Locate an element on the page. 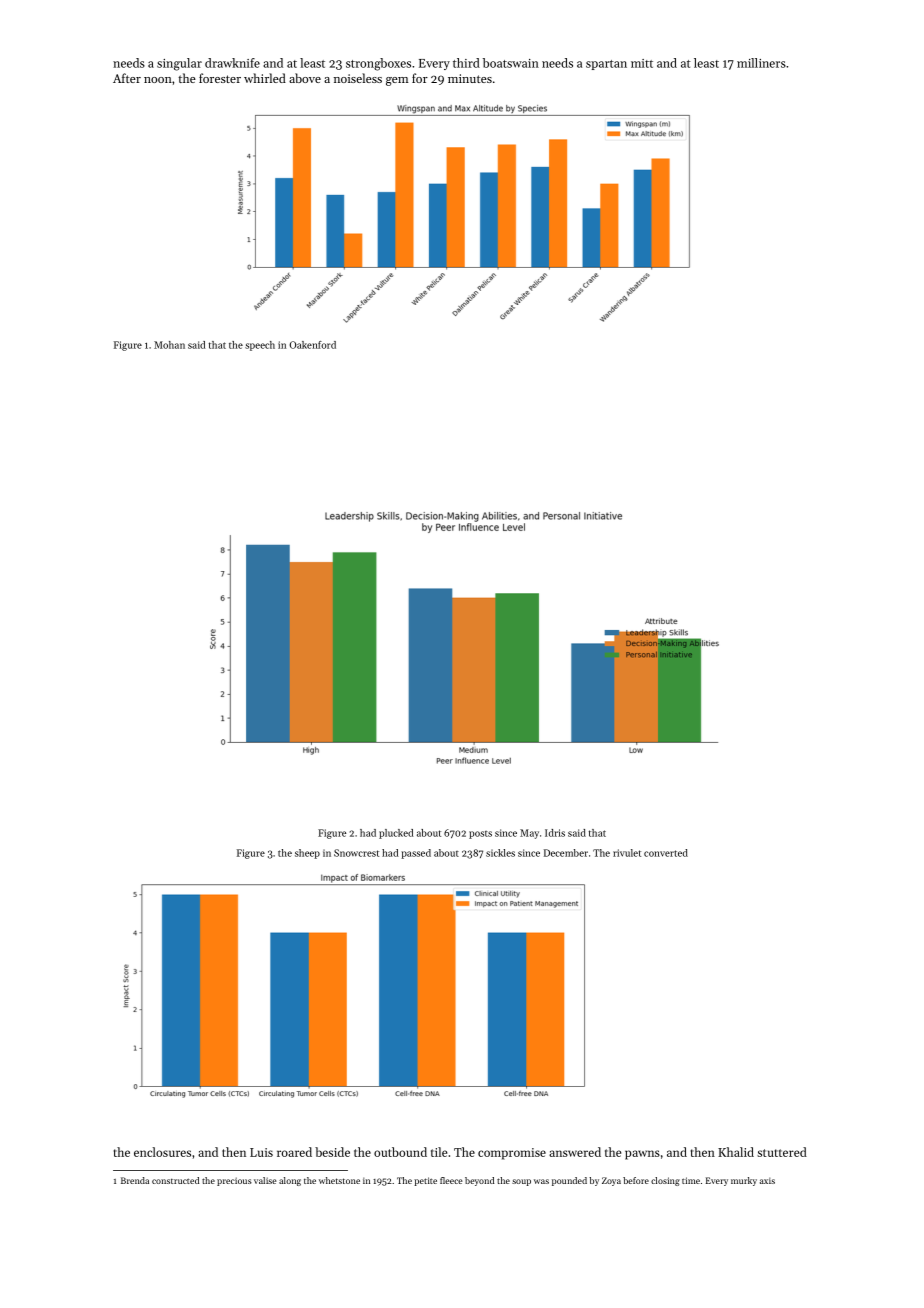  sheep is located at coordinates (307, 854).
